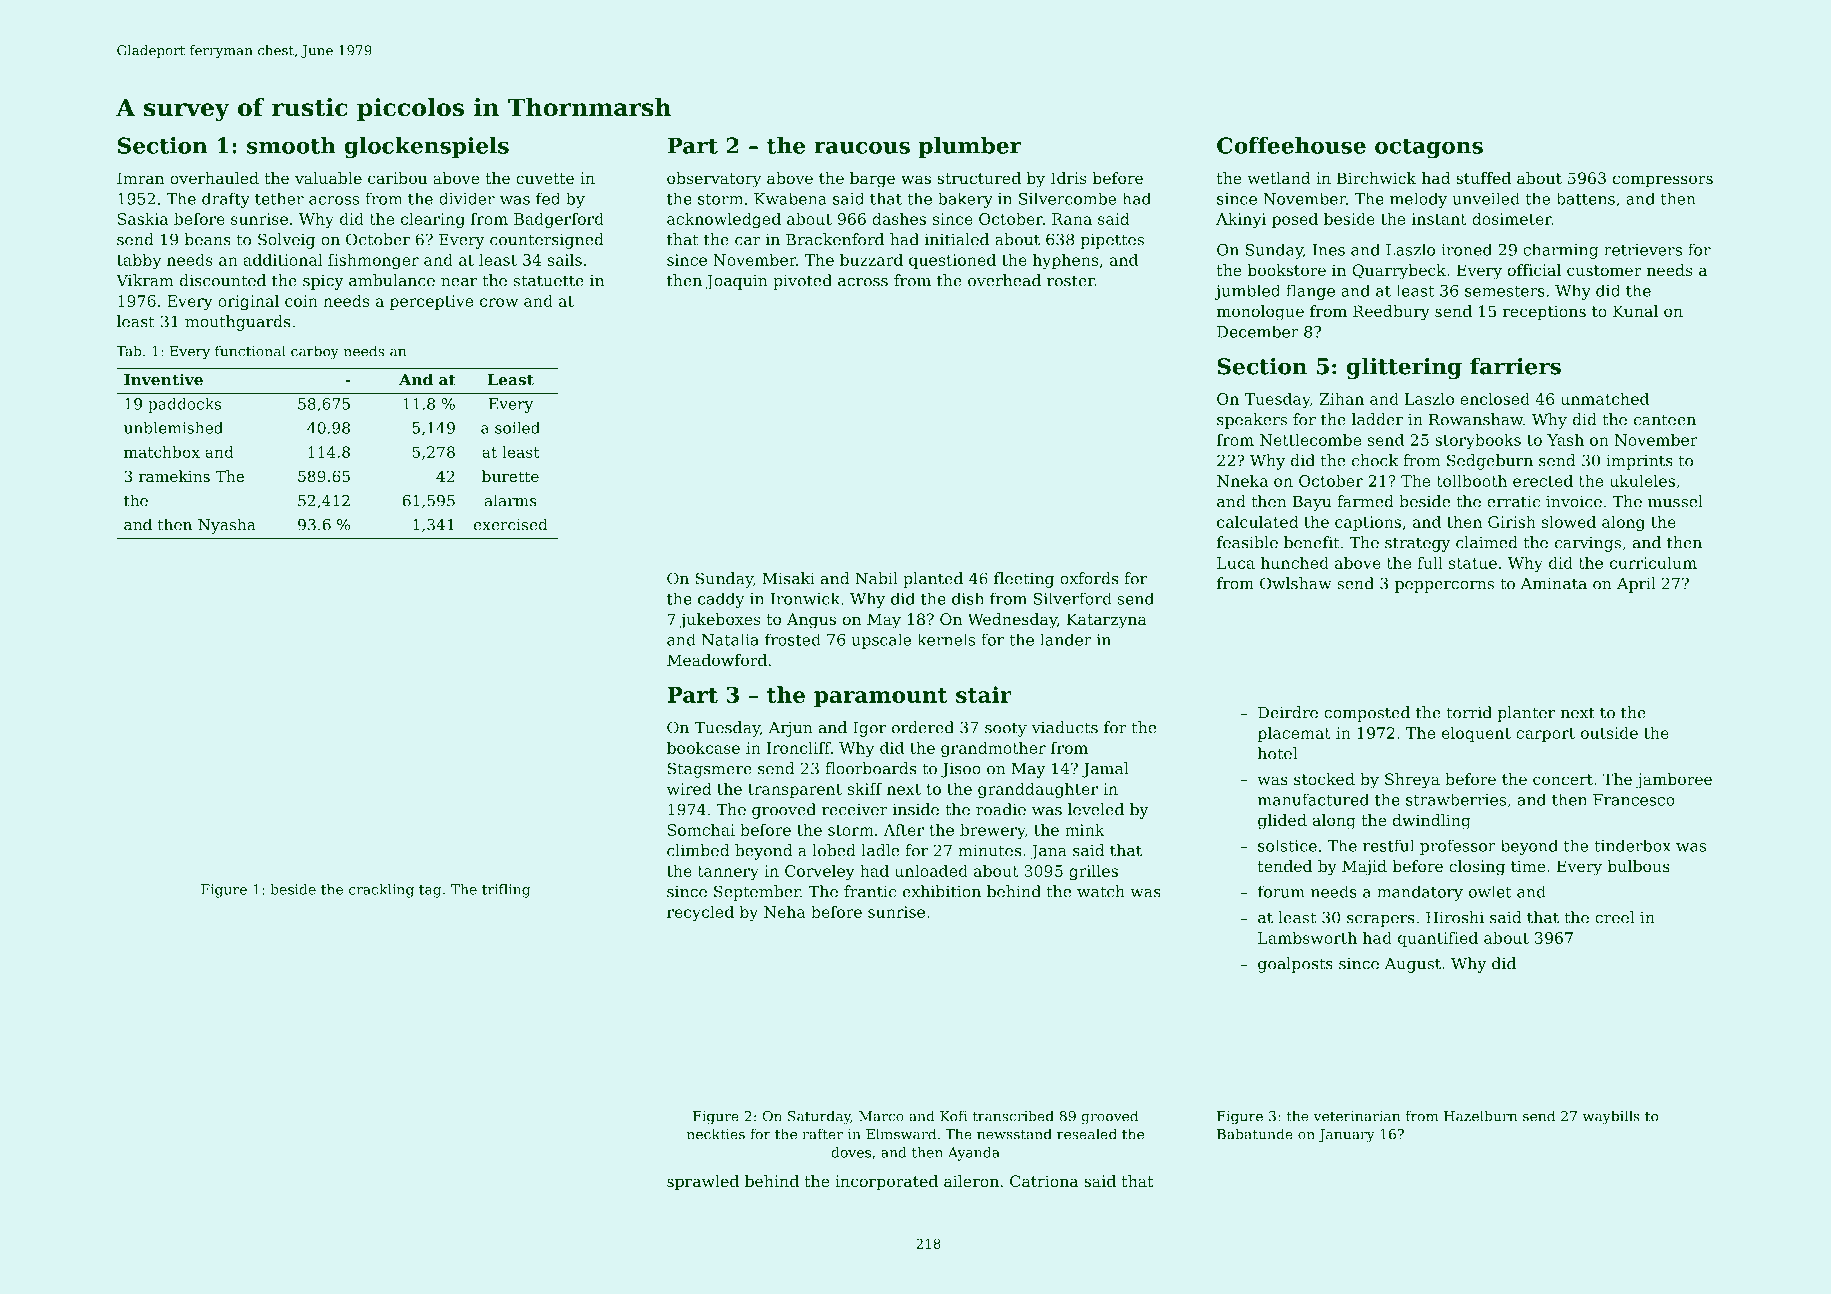 Image resolution: width=1831 pixels, height=1294 pixels. I want to click on sprawled, so click(703, 1183).
